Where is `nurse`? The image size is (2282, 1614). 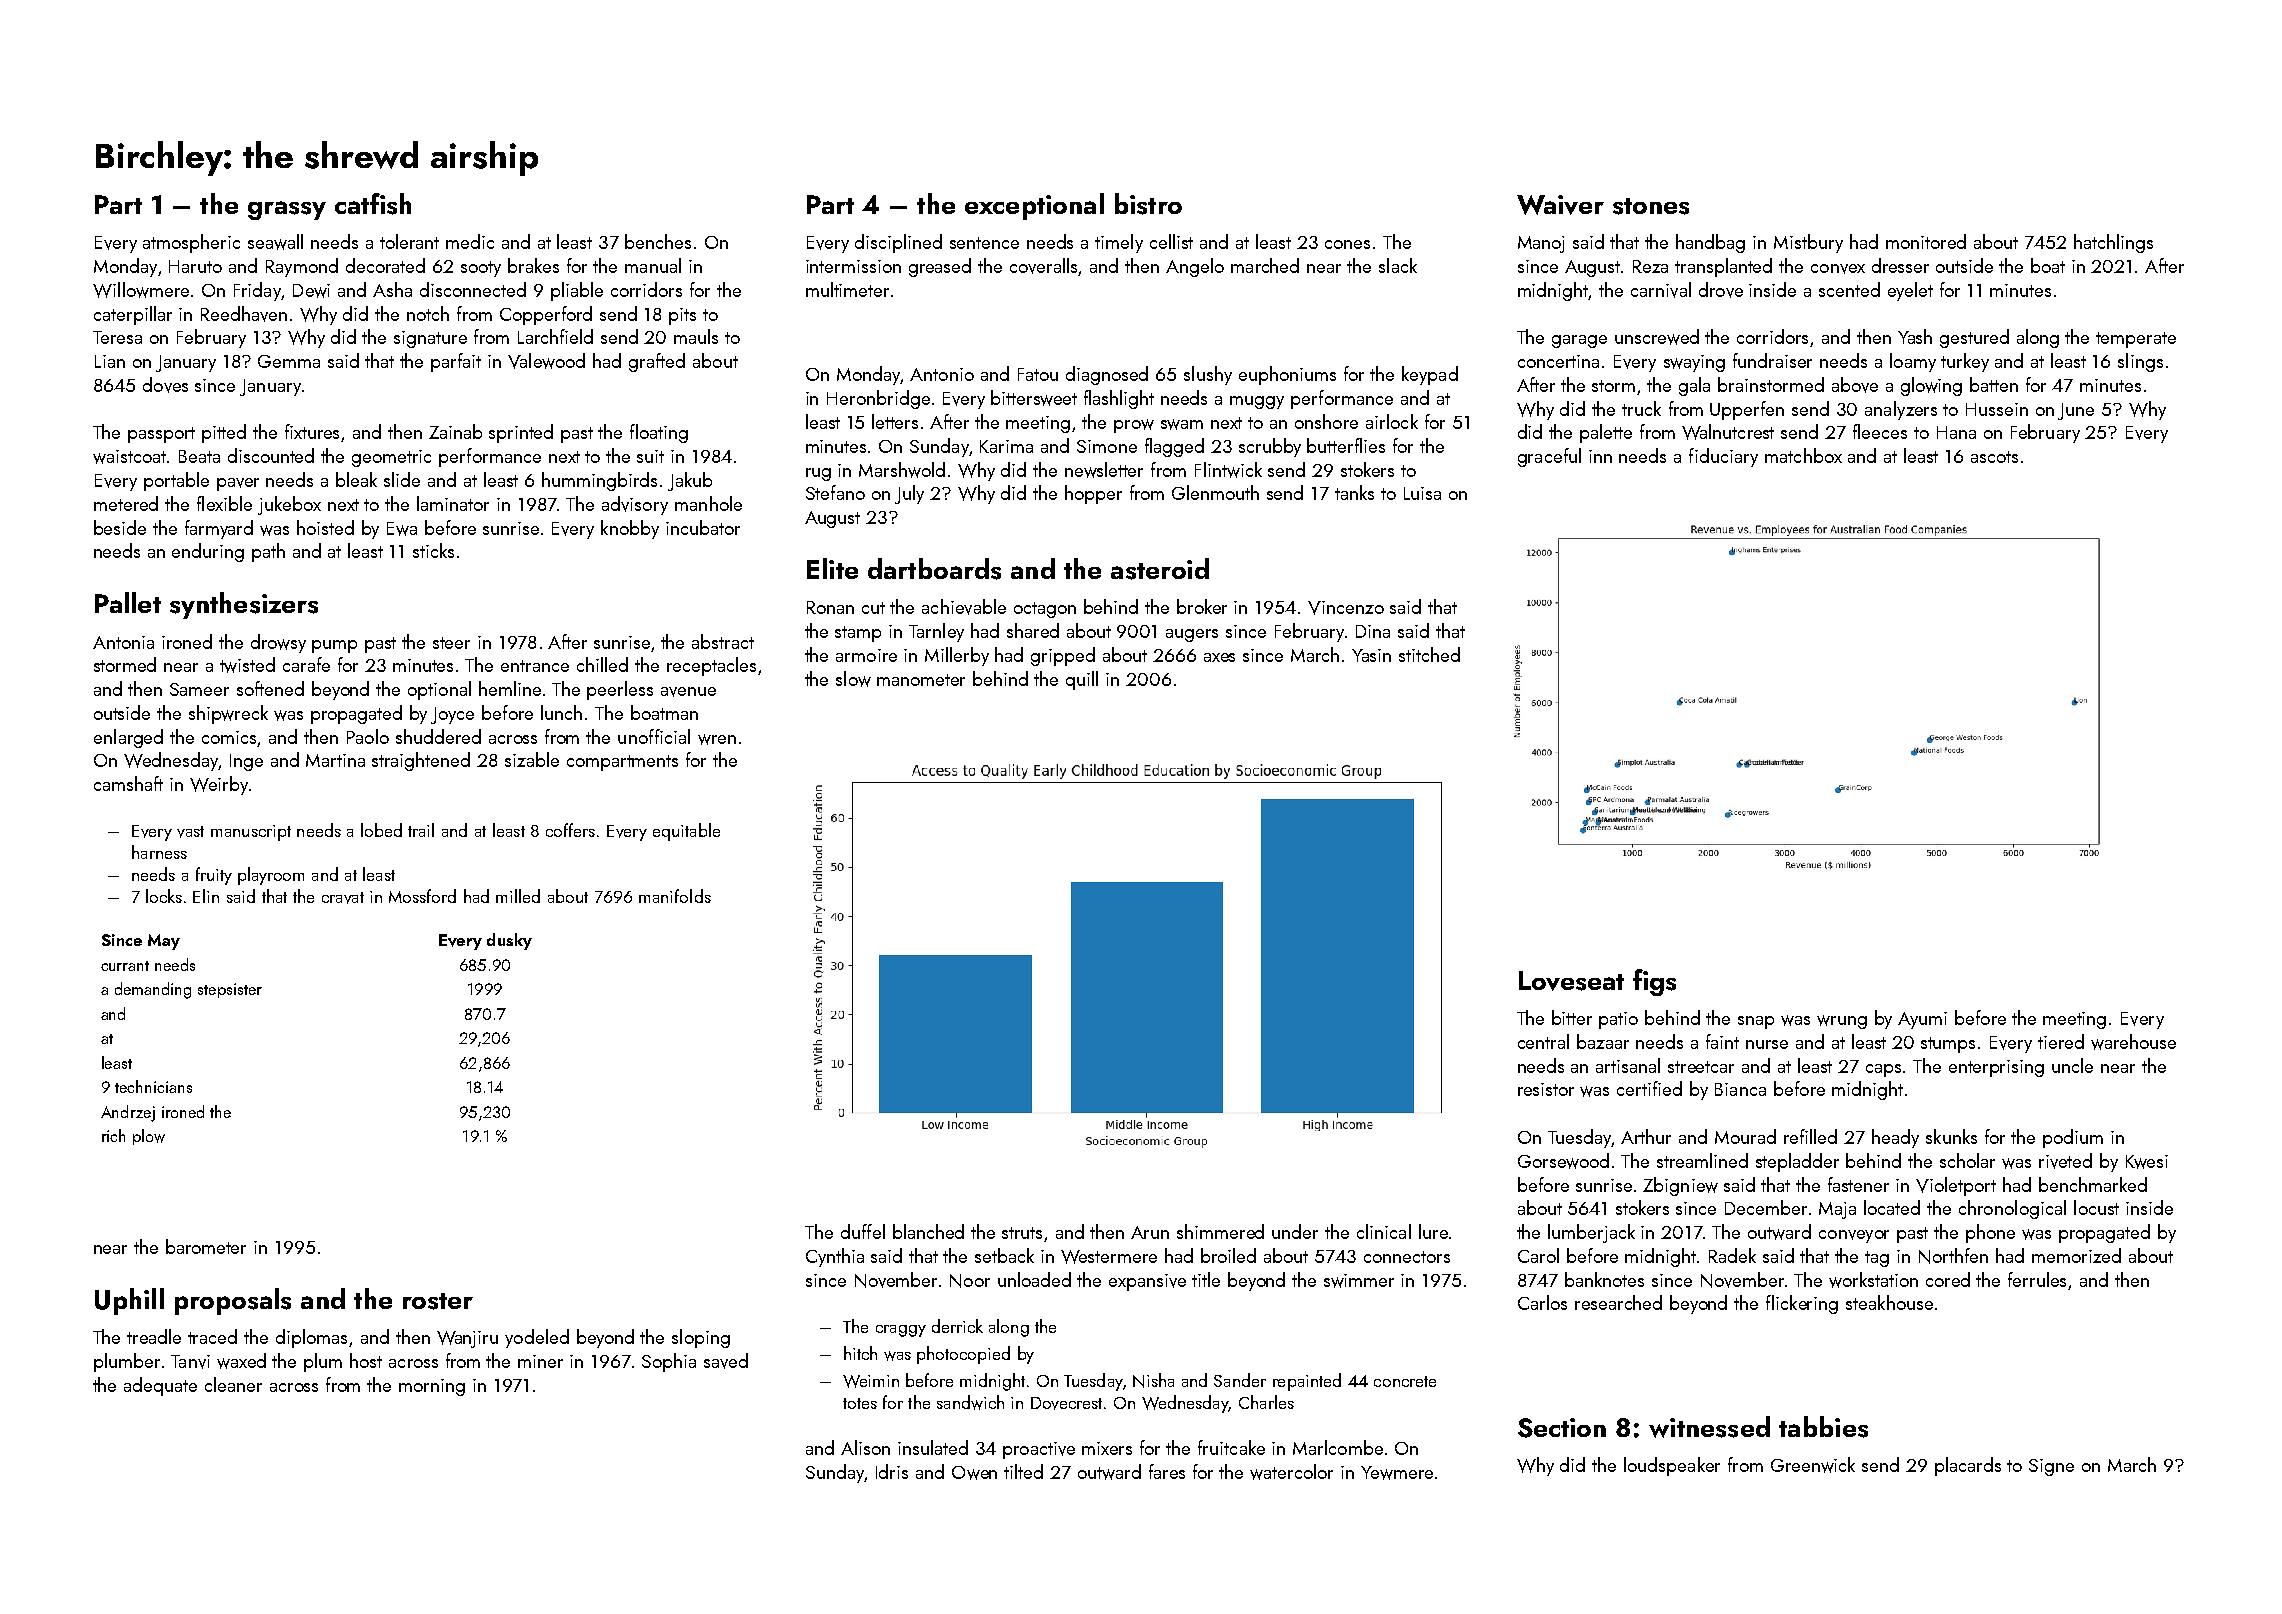
nurse is located at coordinates (1767, 1044).
